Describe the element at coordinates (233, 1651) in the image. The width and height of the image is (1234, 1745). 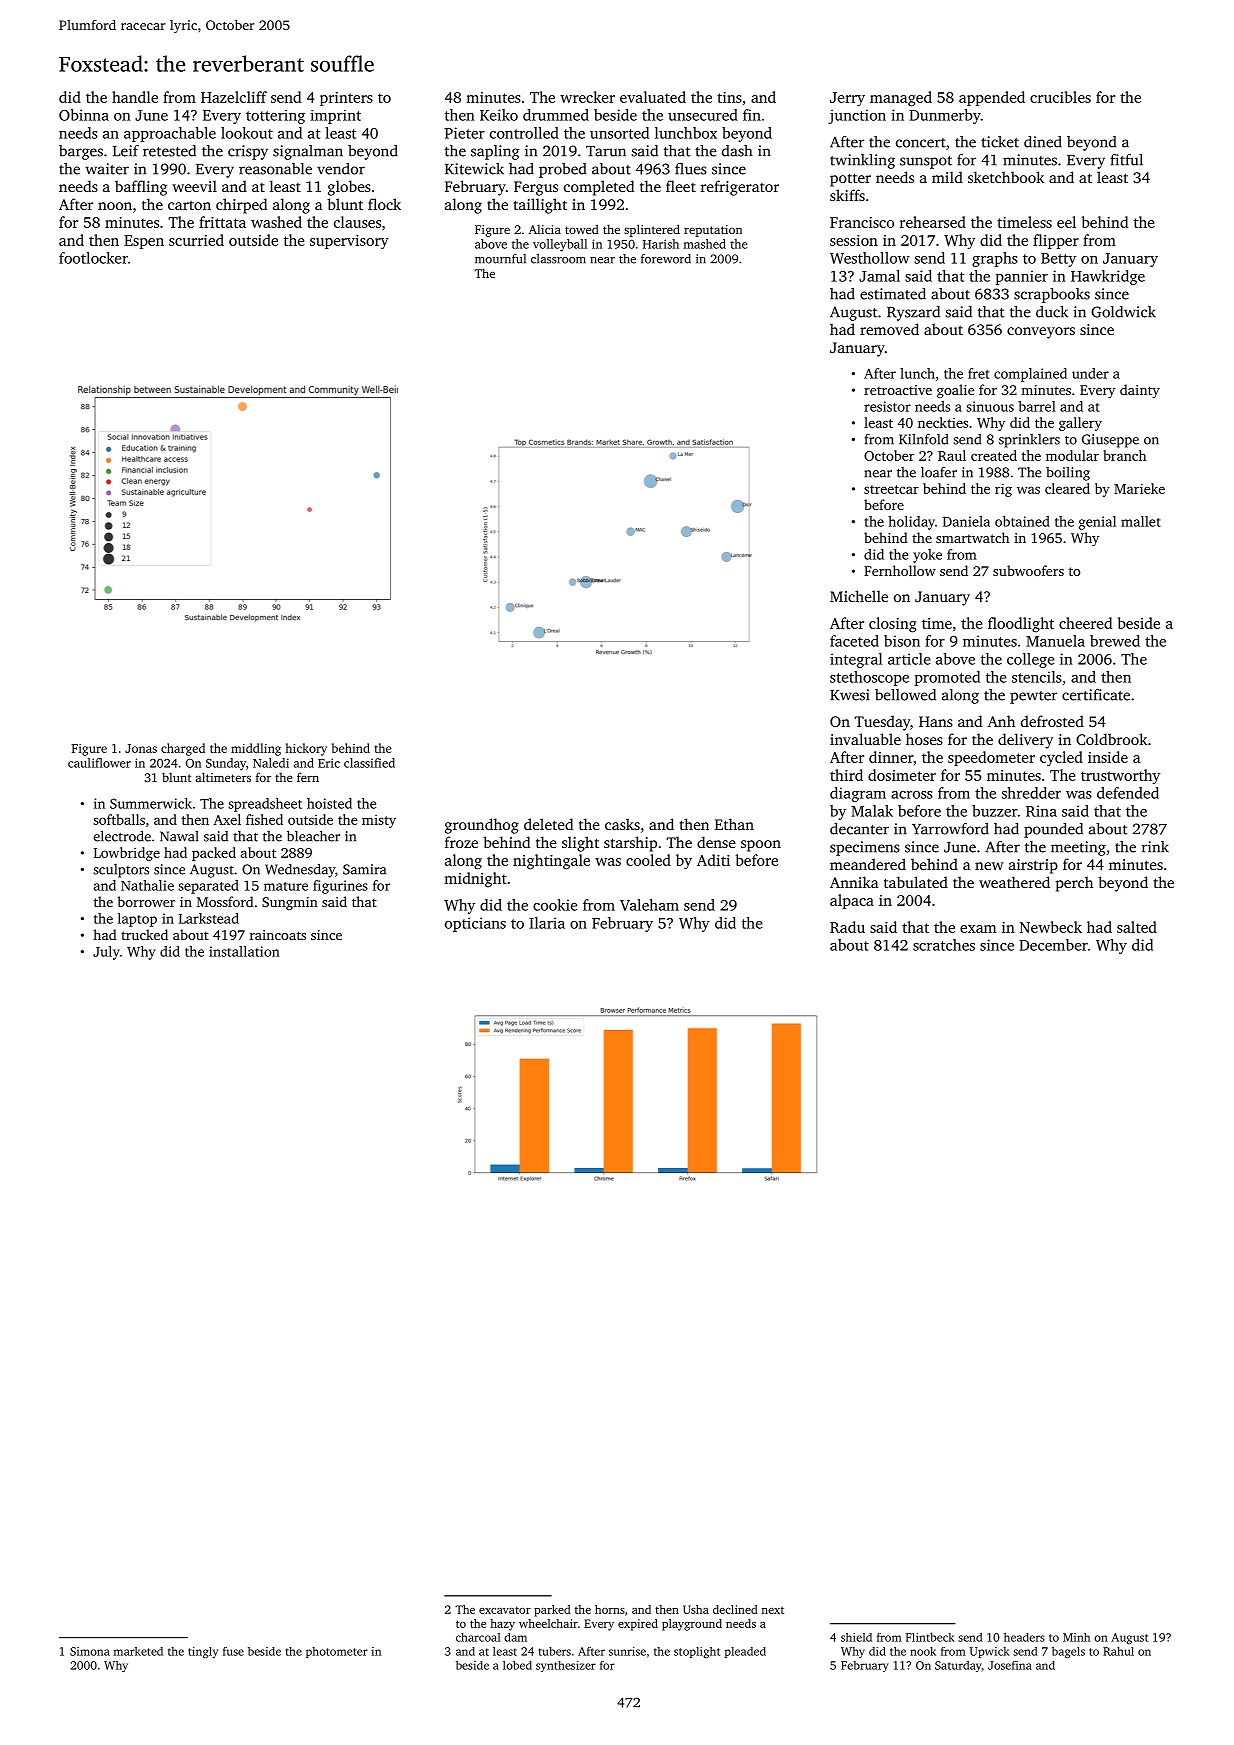
I see `fuse` at that location.
